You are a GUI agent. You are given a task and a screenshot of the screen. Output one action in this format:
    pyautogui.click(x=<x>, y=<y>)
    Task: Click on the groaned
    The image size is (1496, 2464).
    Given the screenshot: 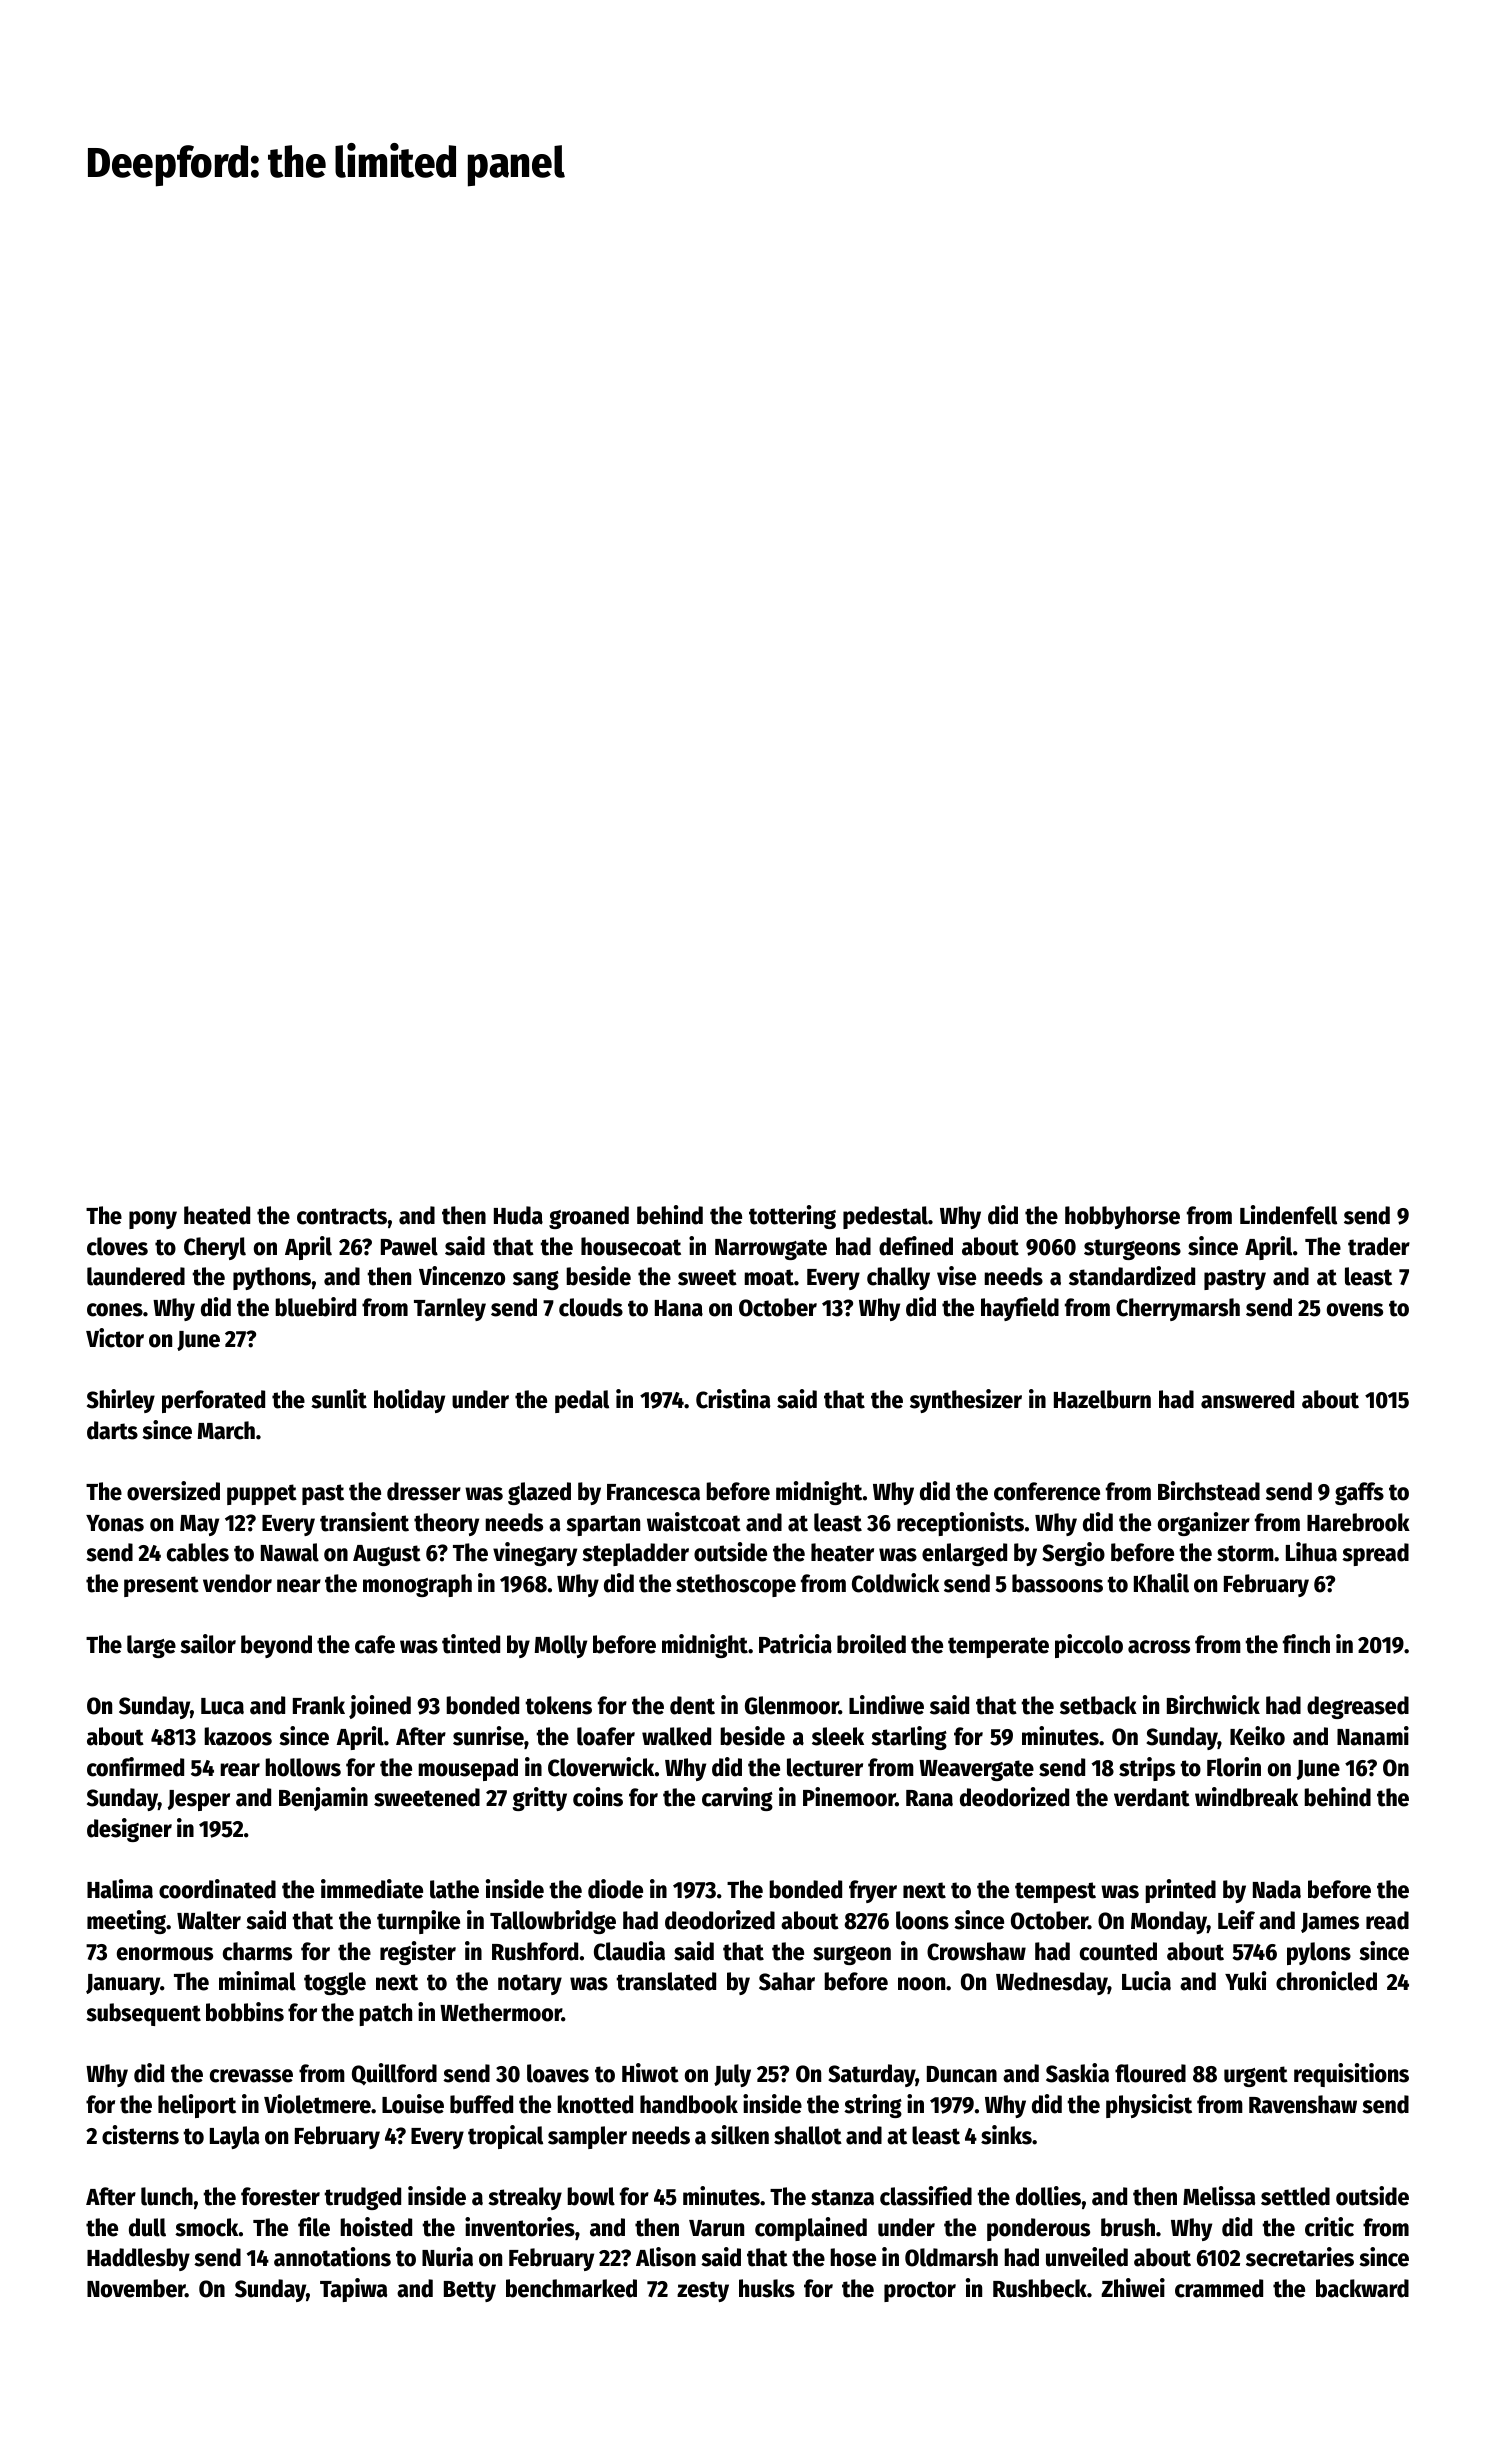 What is the action you would take?
    pyautogui.click(x=589, y=1217)
